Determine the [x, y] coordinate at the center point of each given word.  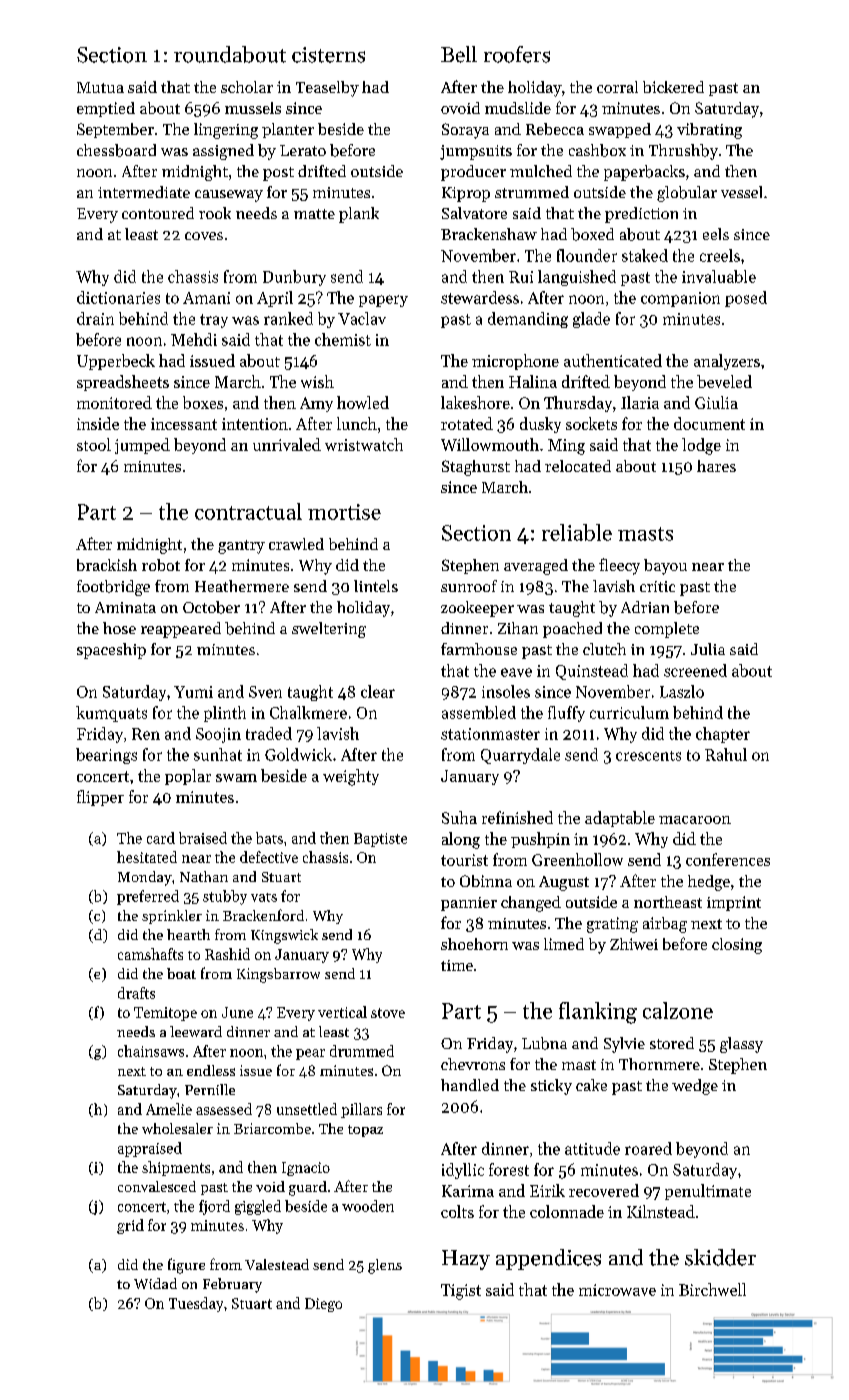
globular [687, 194]
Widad [155, 1283]
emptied [106, 109]
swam [236, 778]
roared [648, 1148]
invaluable [719, 276]
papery [383, 301]
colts [457, 1211]
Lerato [303, 150]
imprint [734, 903]
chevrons [473, 1064]
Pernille [210, 1089]
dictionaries [118, 297]
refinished [517, 817]
